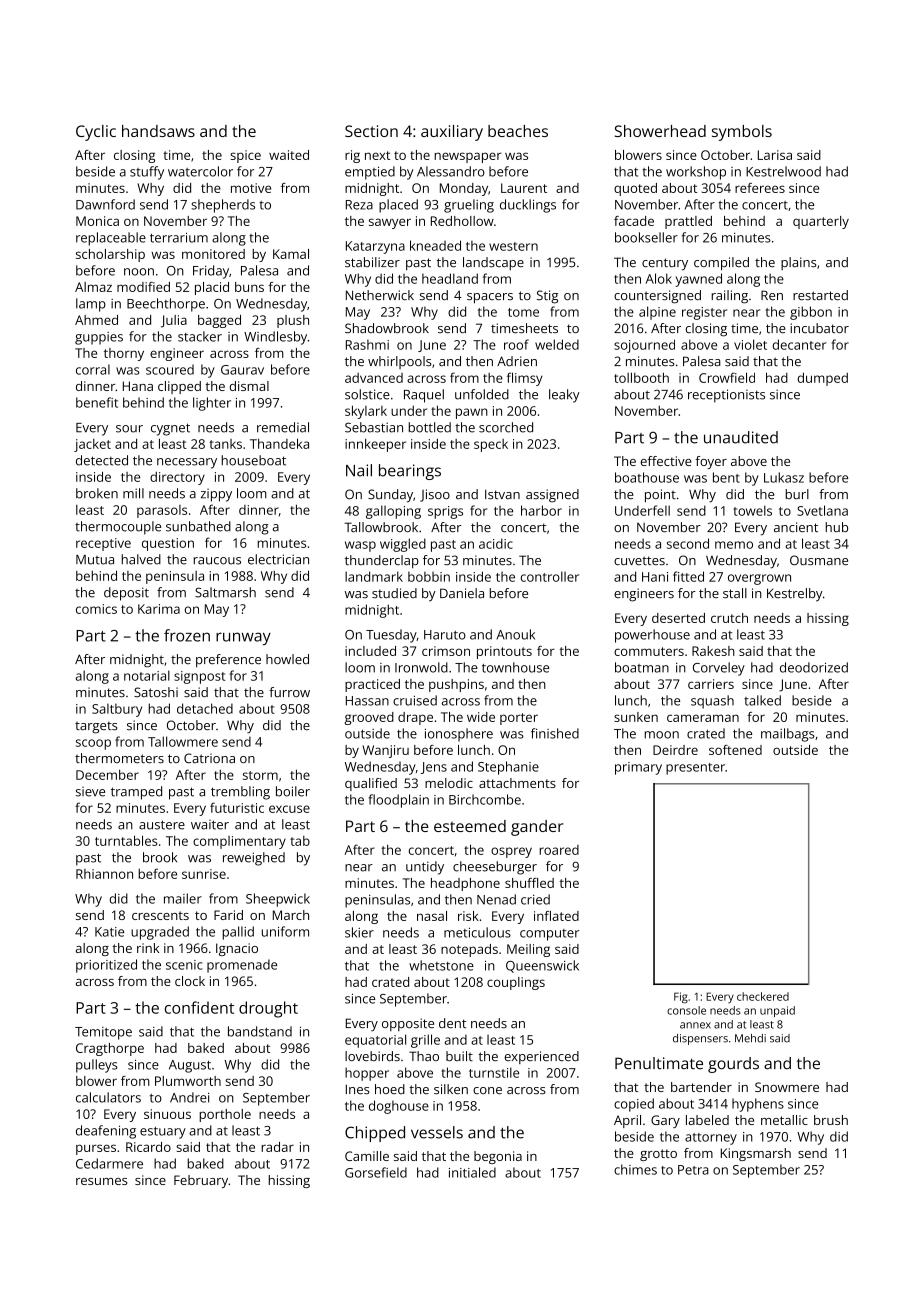  I want to click on western, so click(513, 246).
